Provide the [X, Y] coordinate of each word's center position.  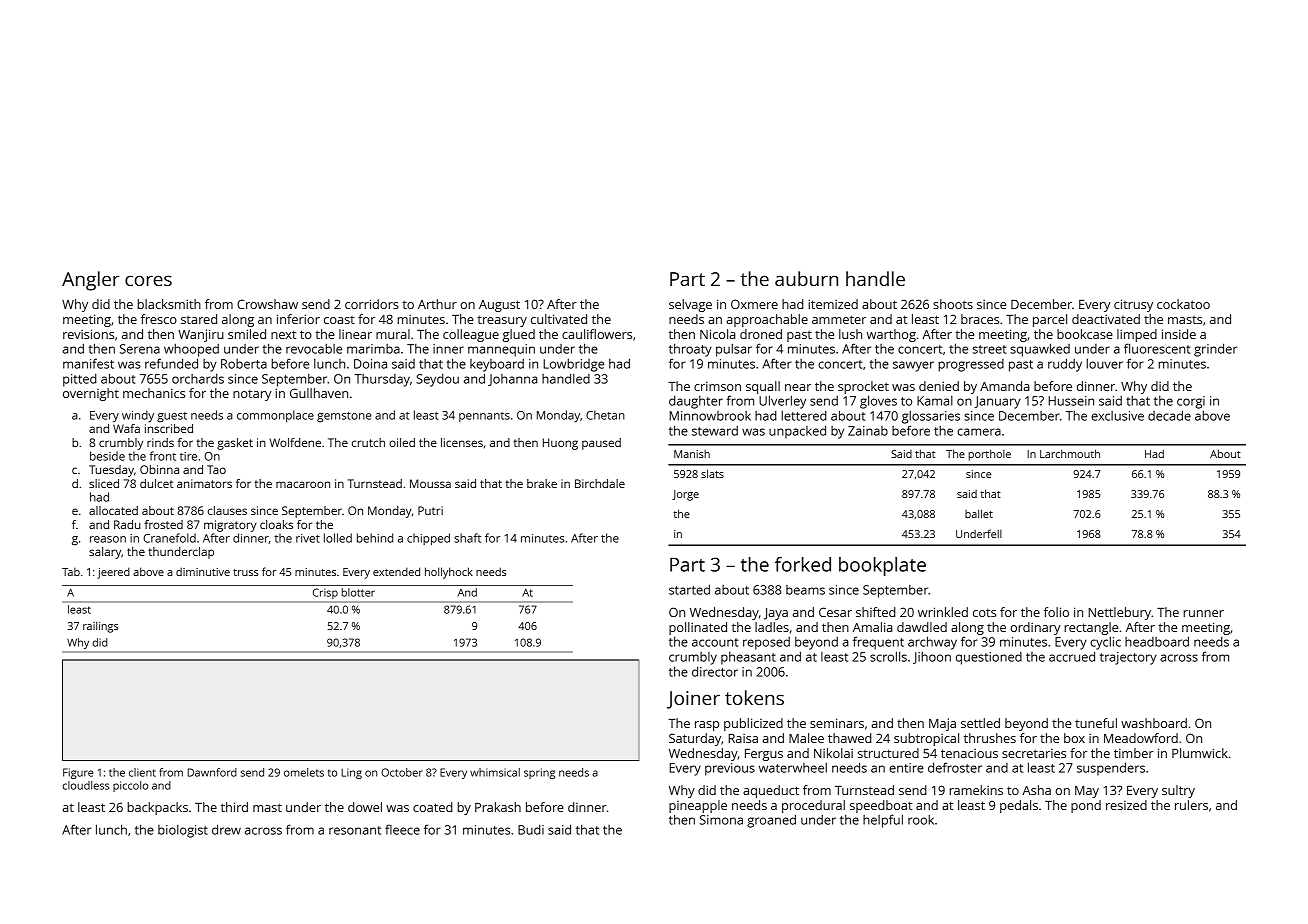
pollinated [698, 628]
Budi [531, 829]
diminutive [203, 571]
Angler [91, 281]
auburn [806, 278]
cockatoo [1183, 304]
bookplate [882, 566]
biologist [183, 831]
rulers [1191, 805]
